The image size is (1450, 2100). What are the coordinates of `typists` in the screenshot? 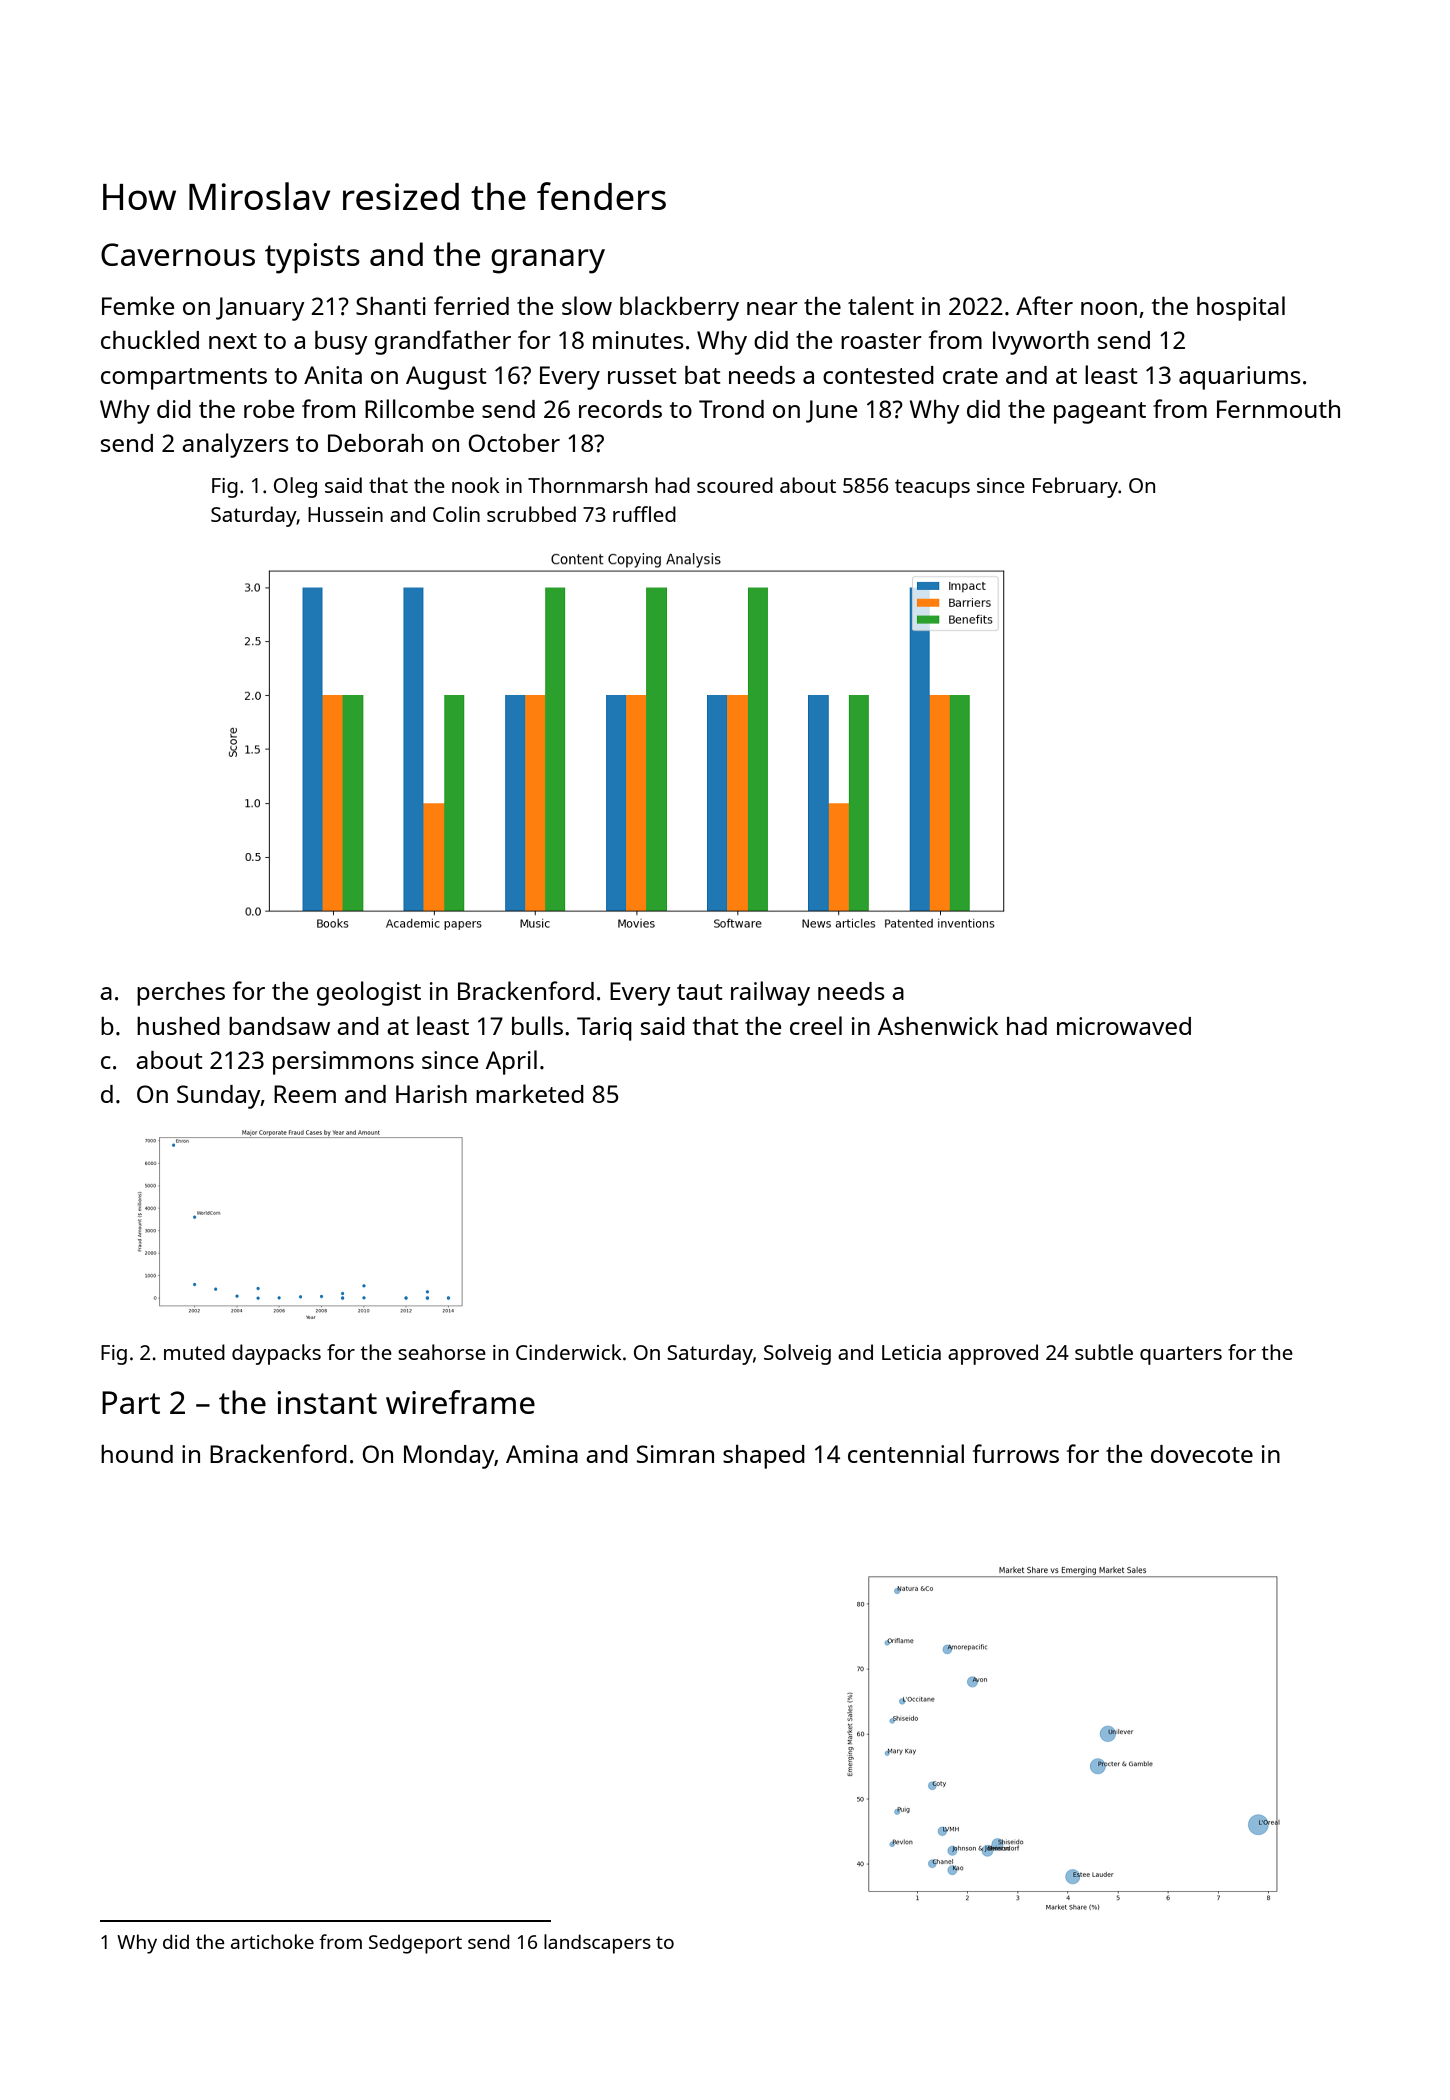 It's located at (312, 258).
